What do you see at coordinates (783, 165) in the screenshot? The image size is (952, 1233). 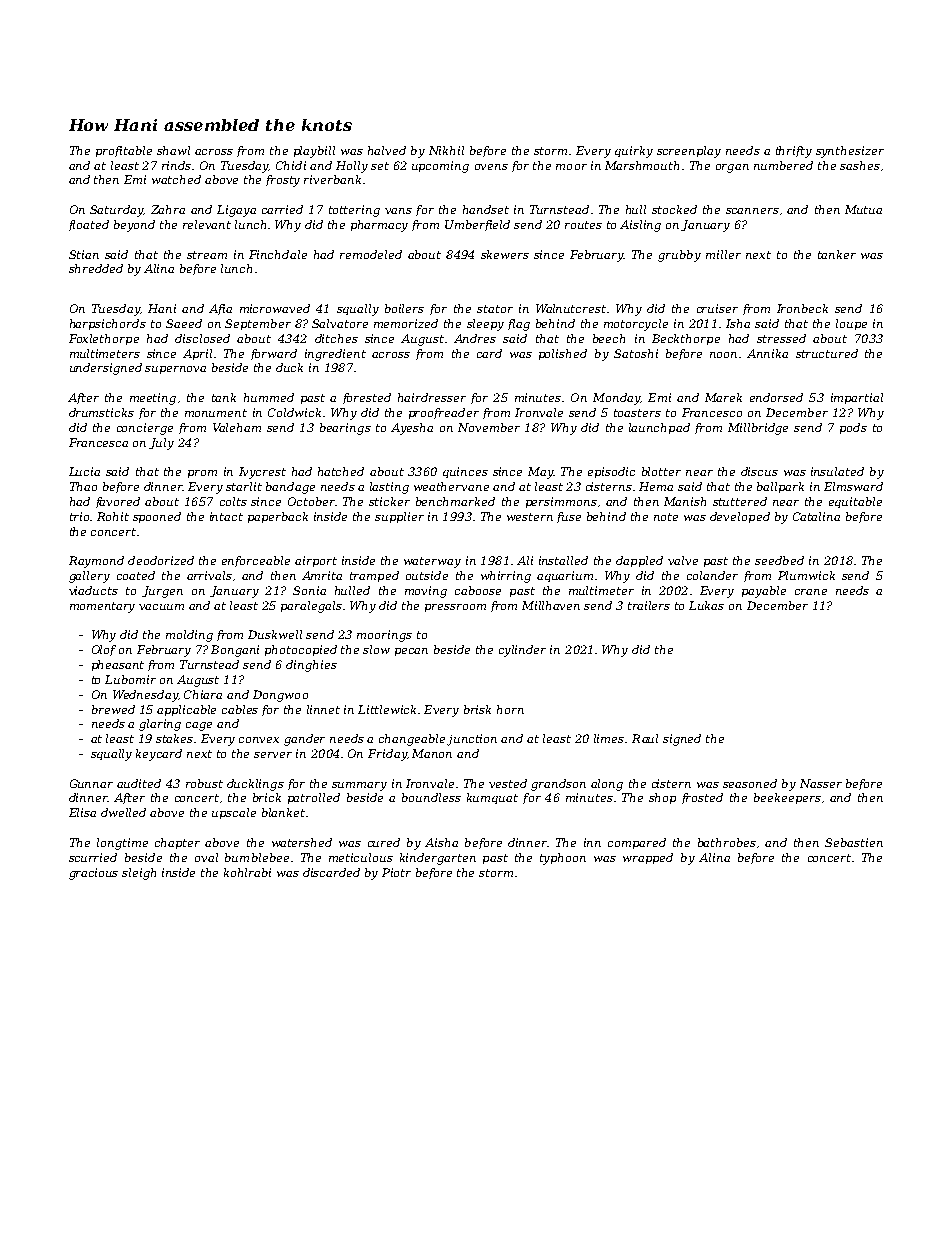 I see `numbered` at bounding box center [783, 165].
